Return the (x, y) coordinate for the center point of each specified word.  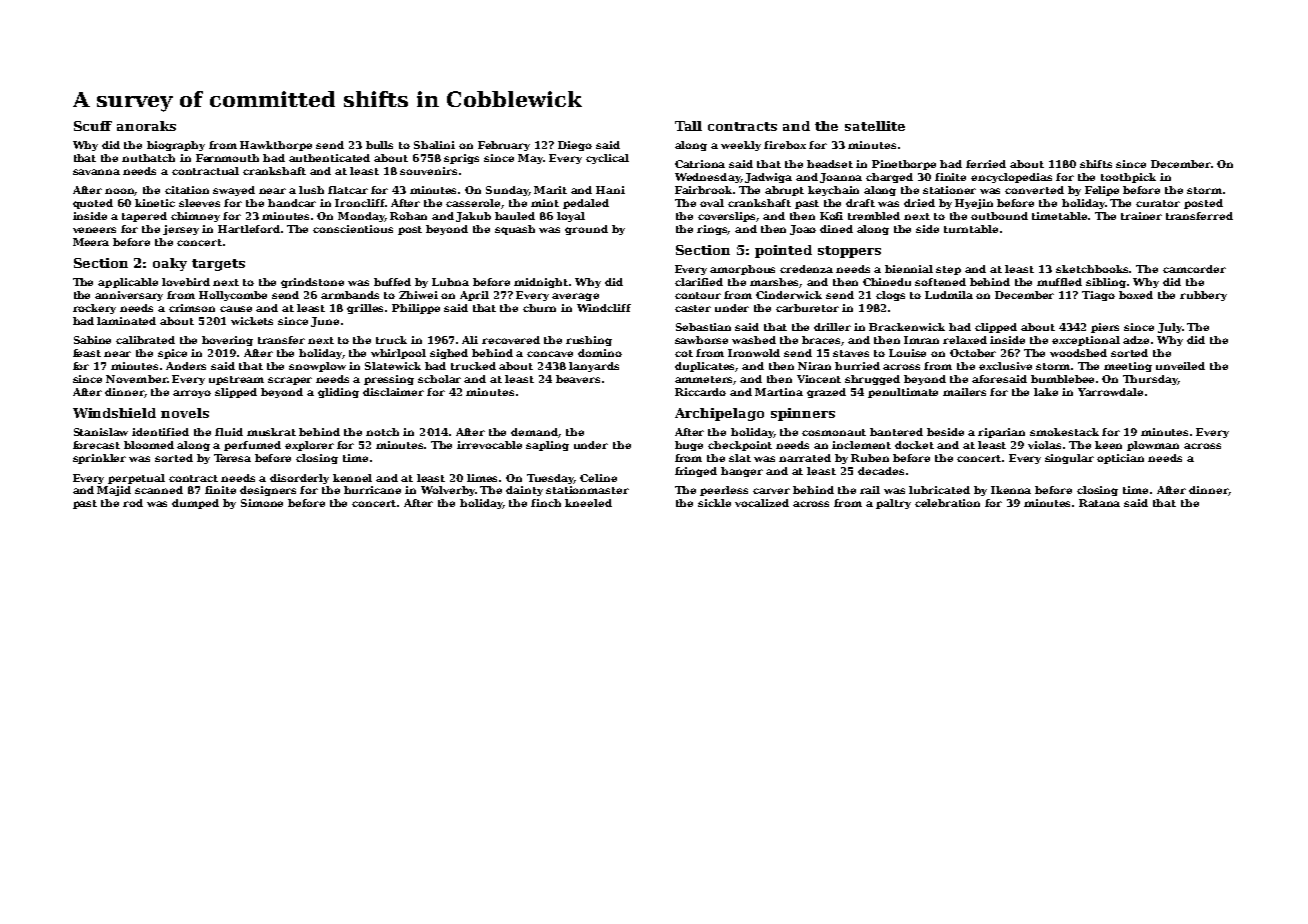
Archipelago (719, 414)
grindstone (312, 283)
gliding (338, 393)
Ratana (1099, 503)
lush (311, 190)
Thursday (1150, 380)
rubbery (1203, 296)
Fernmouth (227, 158)
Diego (575, 146)
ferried (986, 164)
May (530, 159)
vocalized (762, 503)
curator (1158, 203)
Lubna (450, 282)
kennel (352, 478)
